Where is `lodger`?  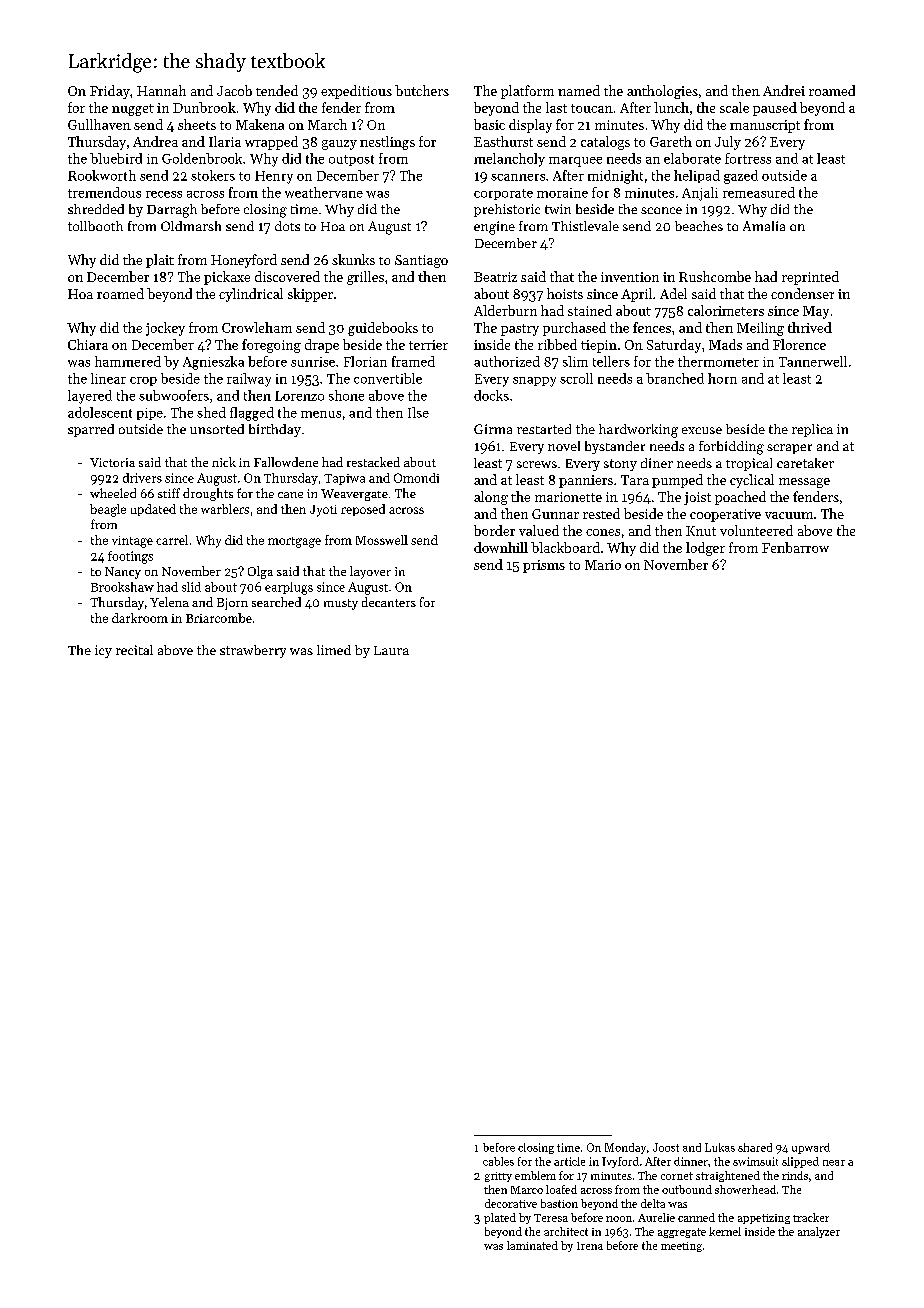
lodger is located at coordinates (705, 549).
